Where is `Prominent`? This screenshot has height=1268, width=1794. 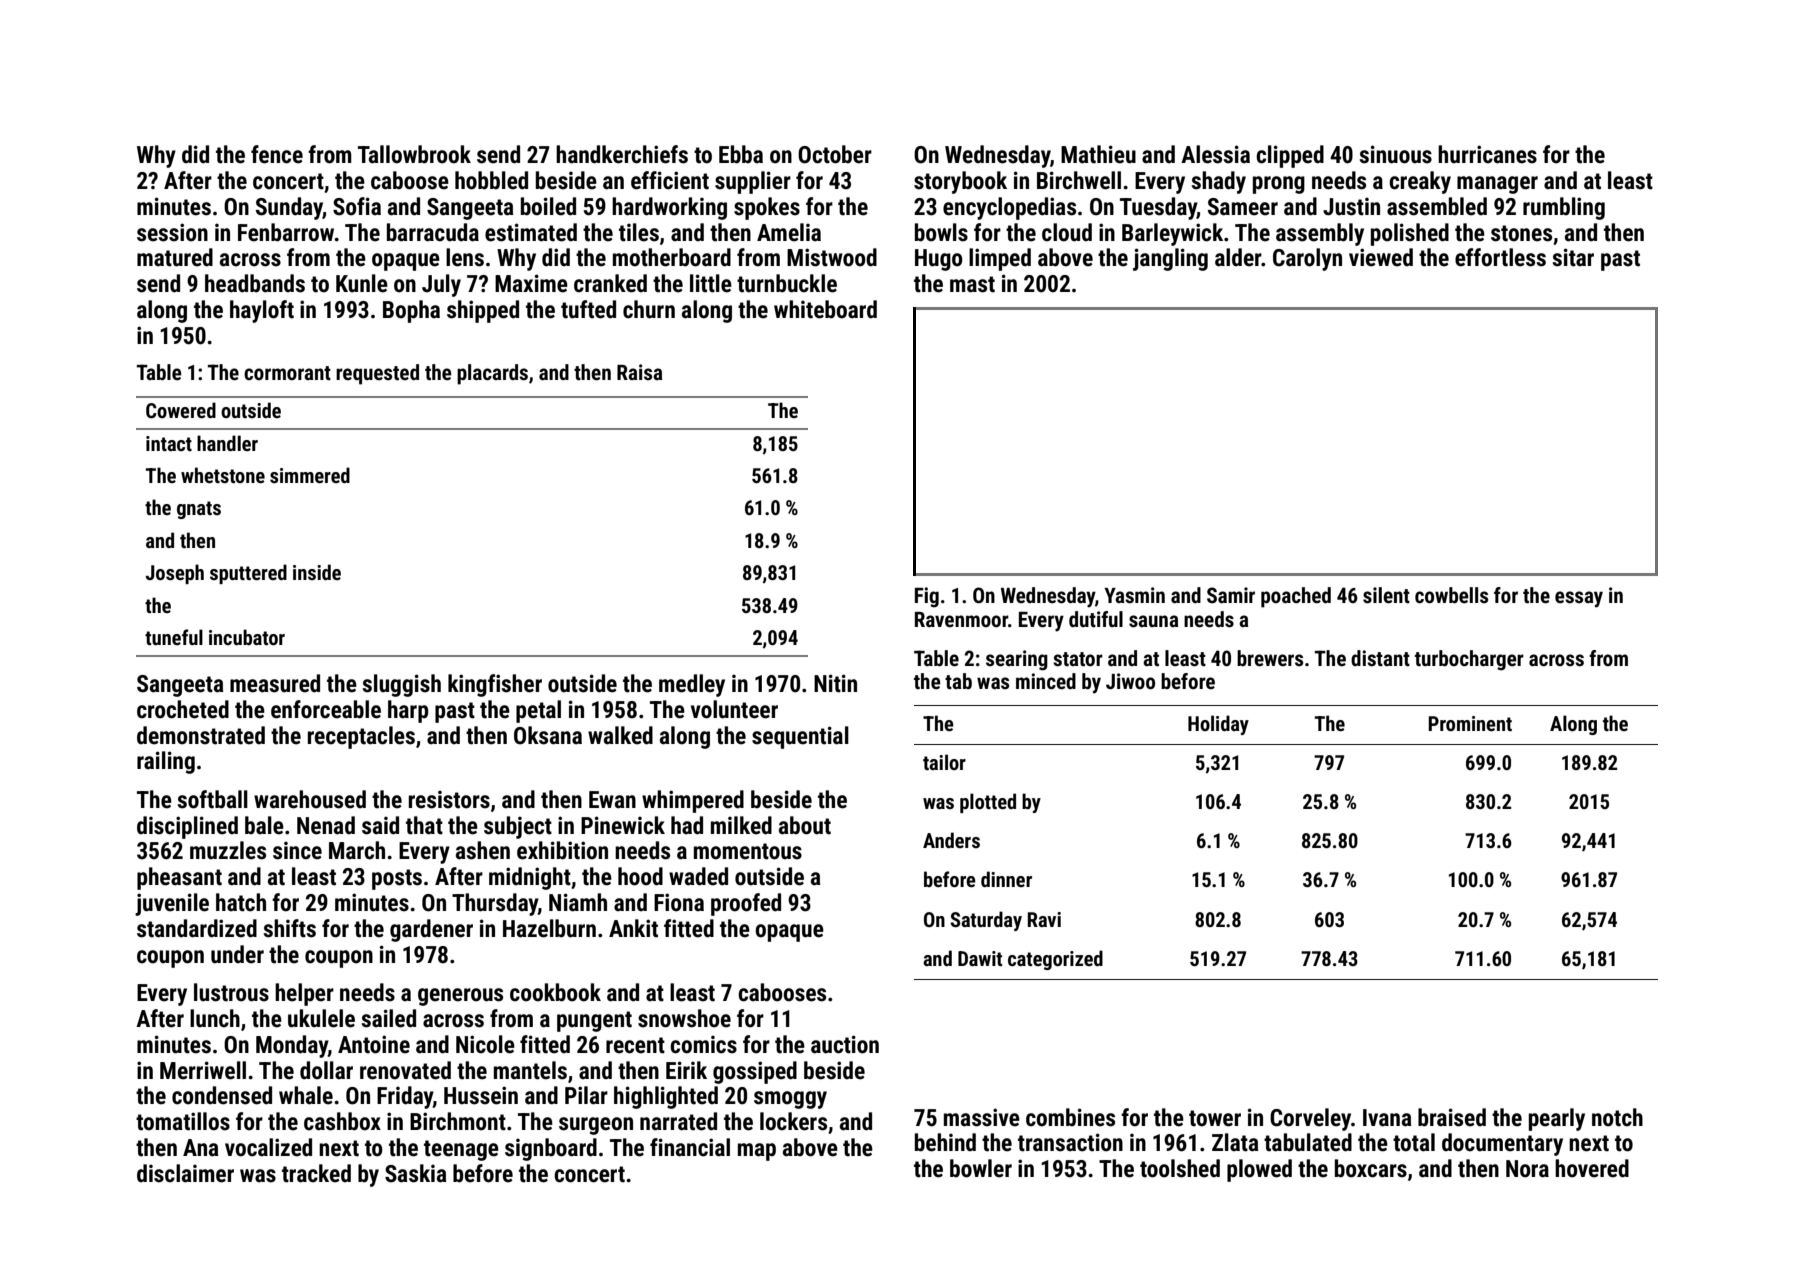
Prominent is located at coordinates (1470, 723).
